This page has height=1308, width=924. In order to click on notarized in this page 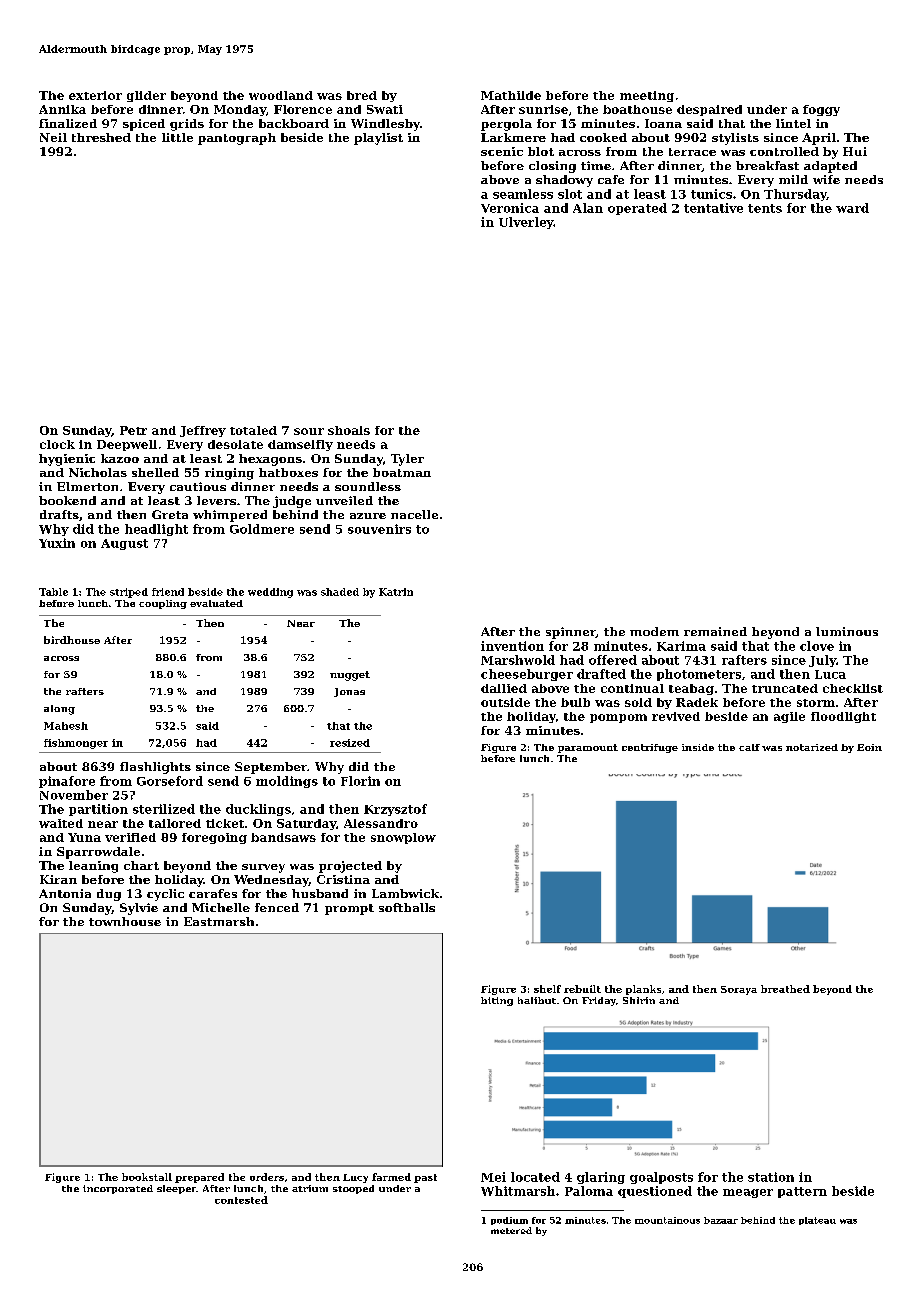, I will do `click(812, 747)`.
